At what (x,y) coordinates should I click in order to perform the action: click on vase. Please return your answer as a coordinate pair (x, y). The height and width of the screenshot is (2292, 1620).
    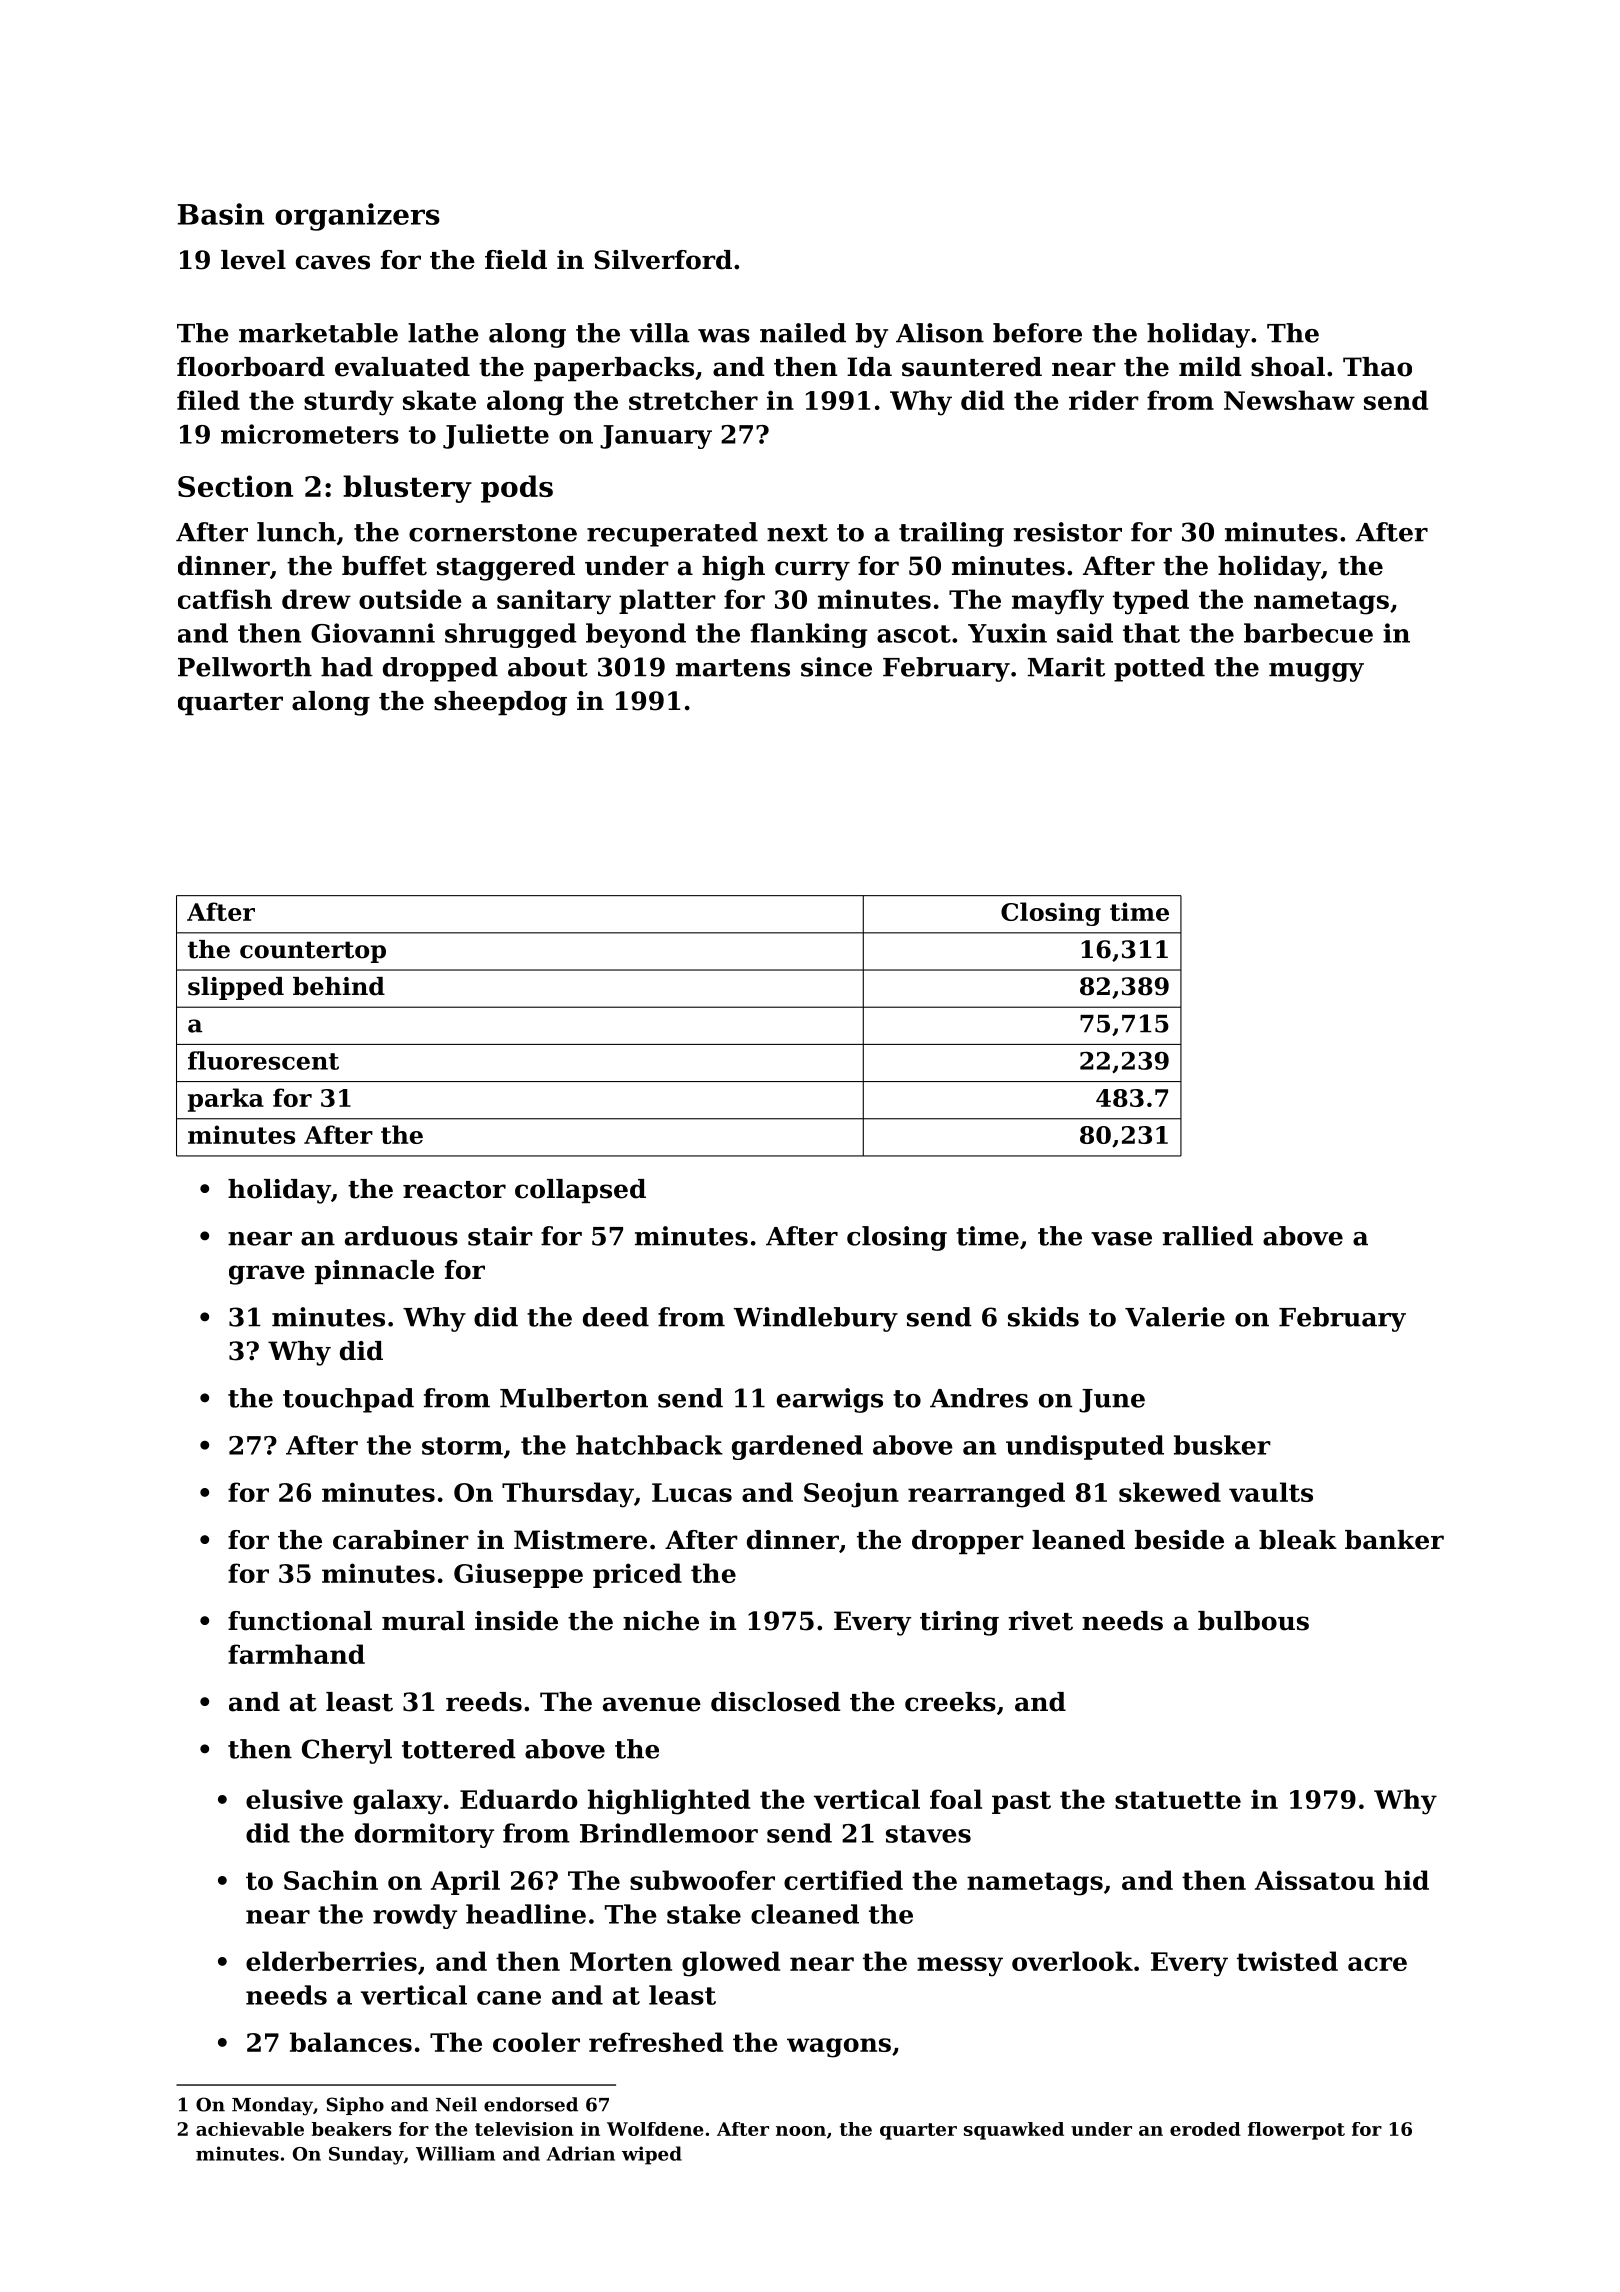
    Looking at the image, I should click on (1121, 1239).
